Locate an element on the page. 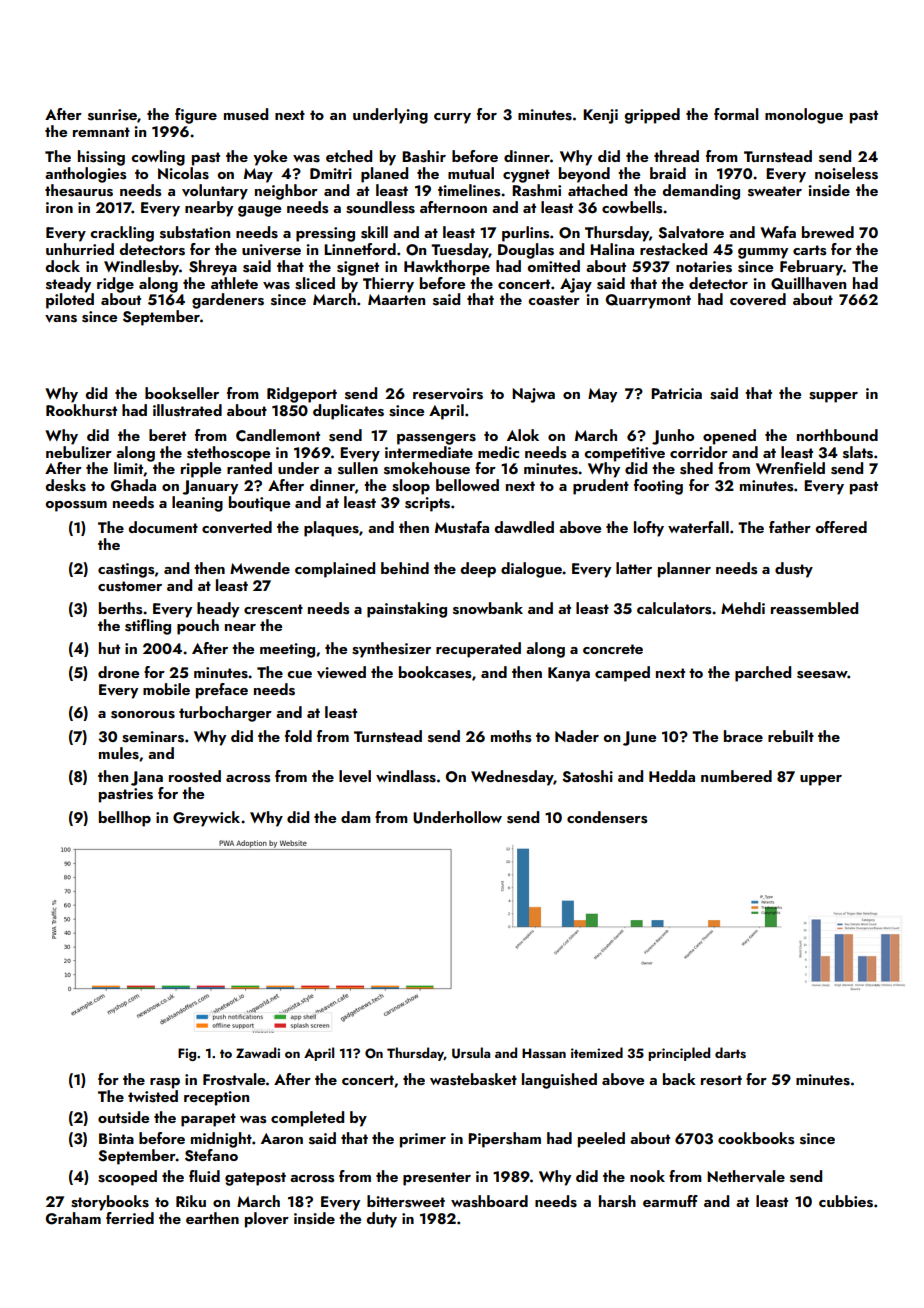 The image size is (924, 1308). darts is located at coordinates (730, 1053).
